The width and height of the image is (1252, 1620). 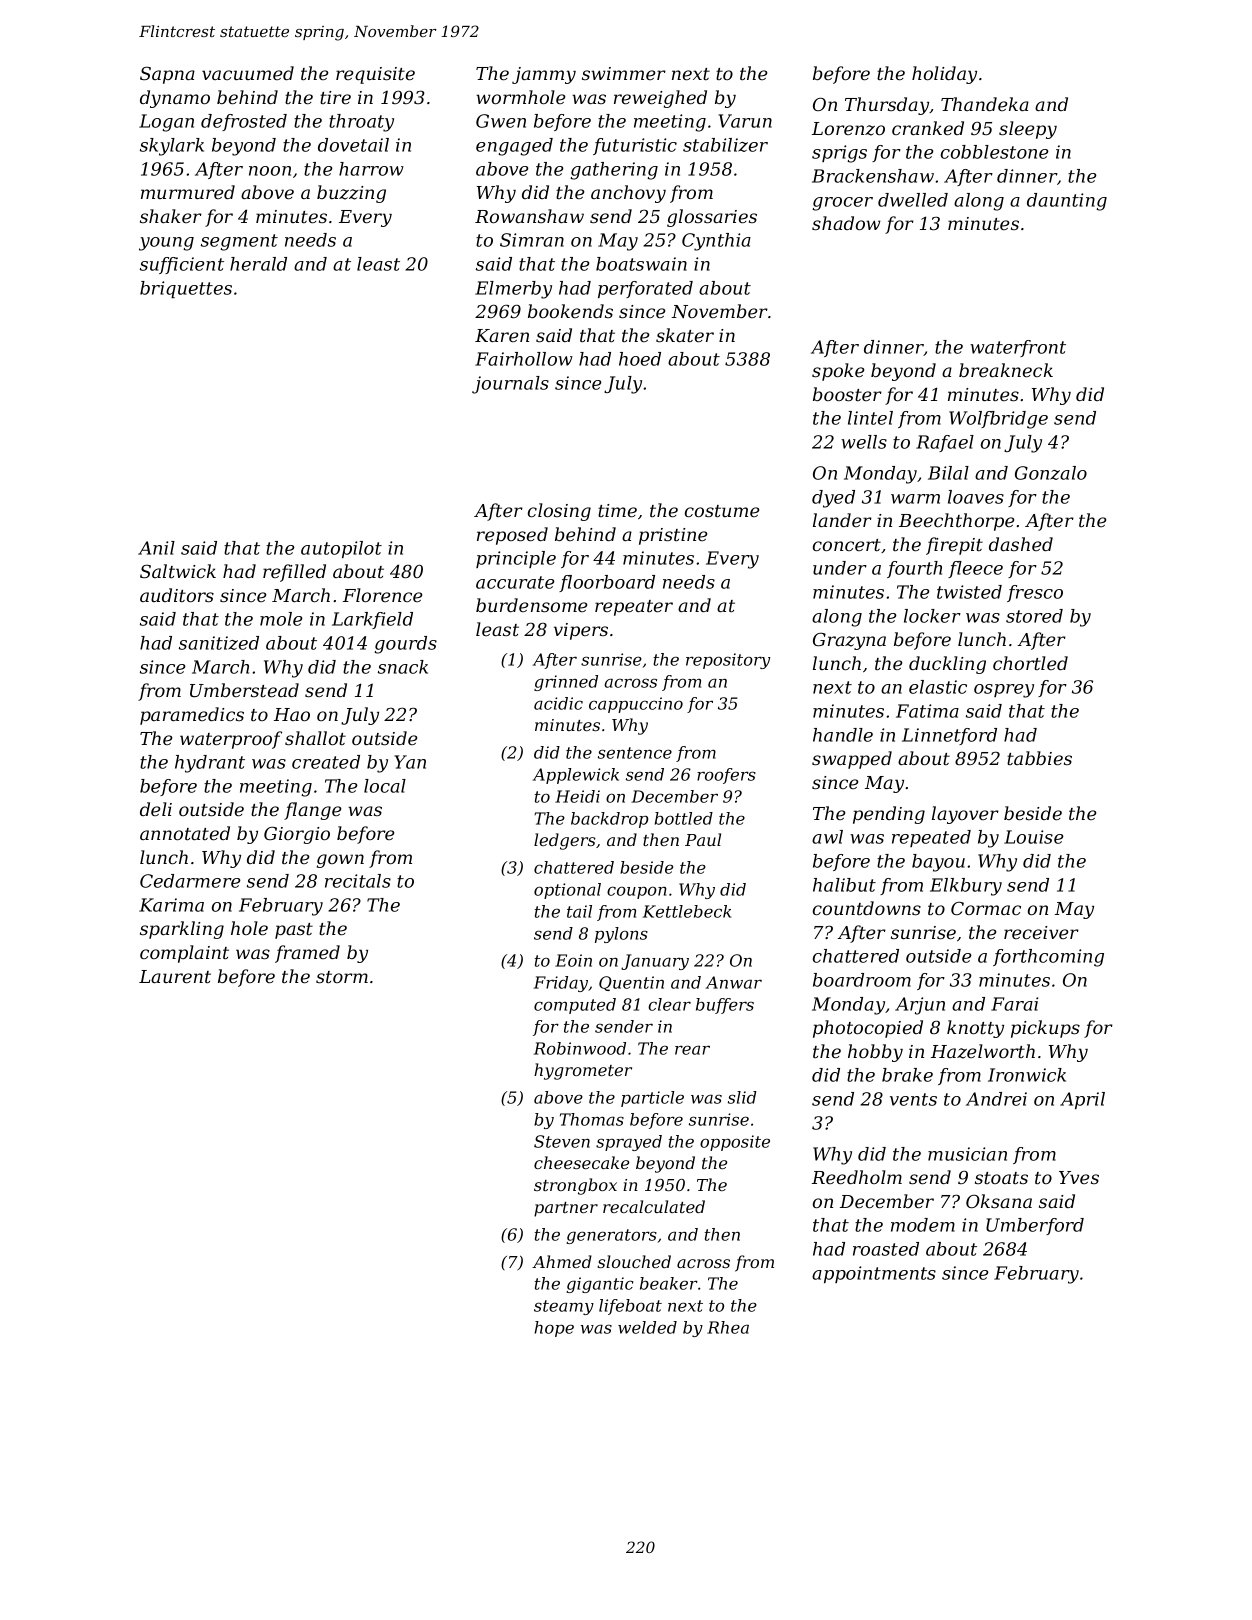 What do you see at coordinates (175, 976) in the image?
I see `Laurent` at bounding box center [175, 976].
